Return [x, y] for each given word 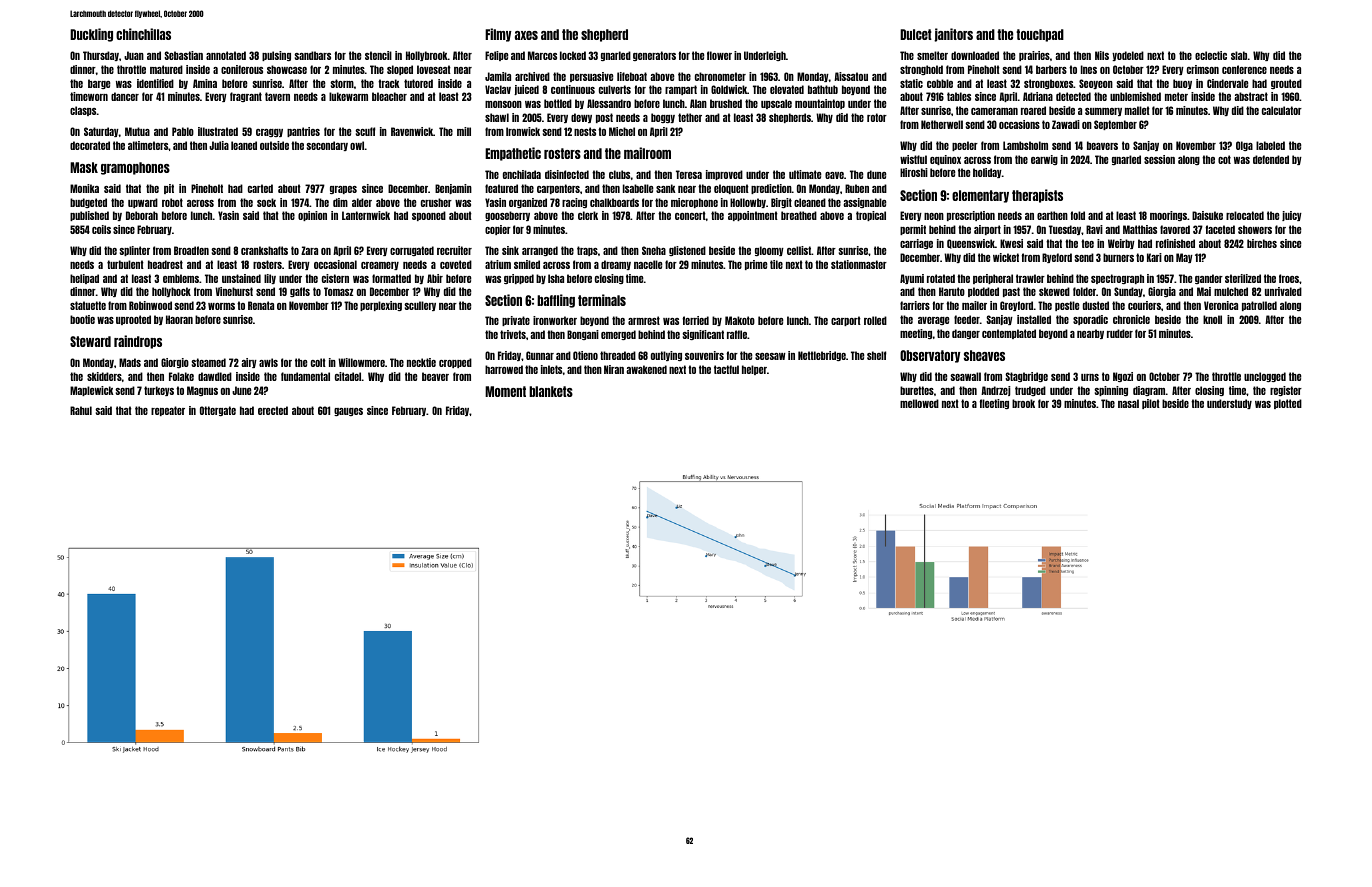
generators [654, 56]
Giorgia [1162, 292]
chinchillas [143, 34]
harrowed [504, 369]
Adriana [1038, 96]
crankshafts [264, 250]
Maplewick [92, 391]
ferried [695, 320]
